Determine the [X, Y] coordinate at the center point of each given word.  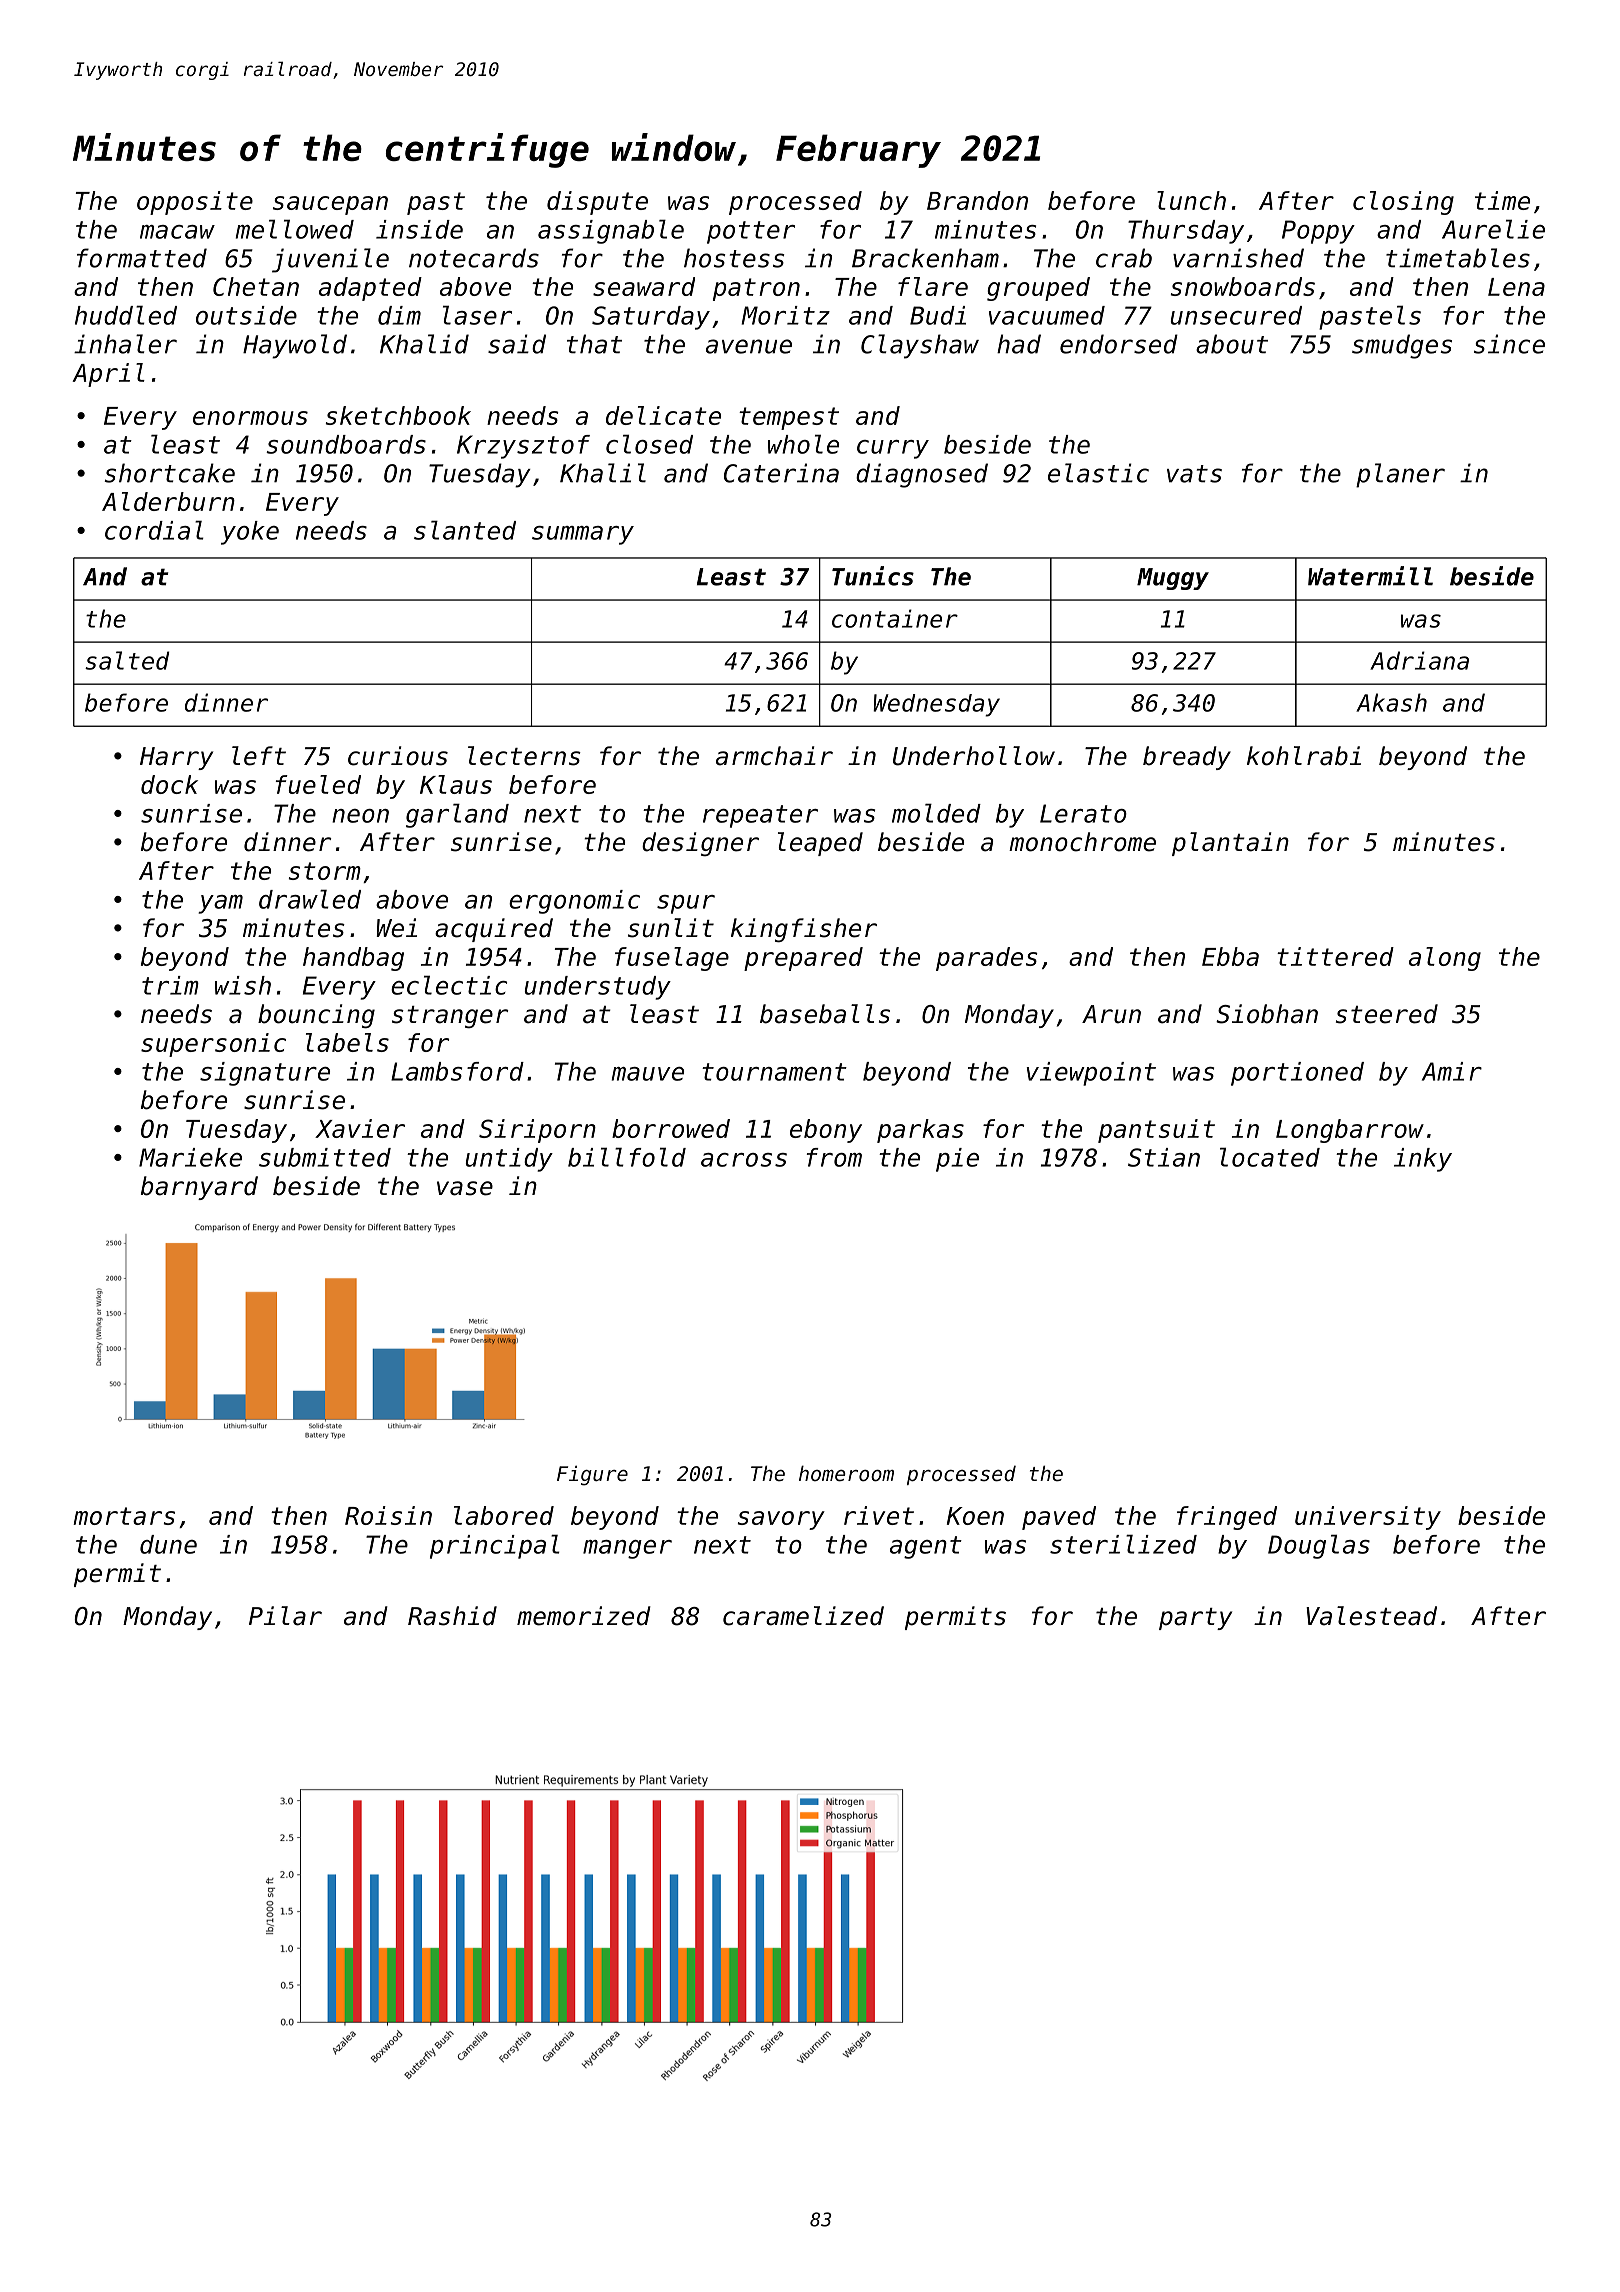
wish [243, 985]
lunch [1191, 200]
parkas [920, 1131]
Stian [1164, 1157]
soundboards [346, 444]
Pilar [285, 1616]
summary [583, 535]
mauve [648, 1074]
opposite [195, 203]
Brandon [977, 200]
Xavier [360, 1128]
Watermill [1370, 576]
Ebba [1230, 956]
